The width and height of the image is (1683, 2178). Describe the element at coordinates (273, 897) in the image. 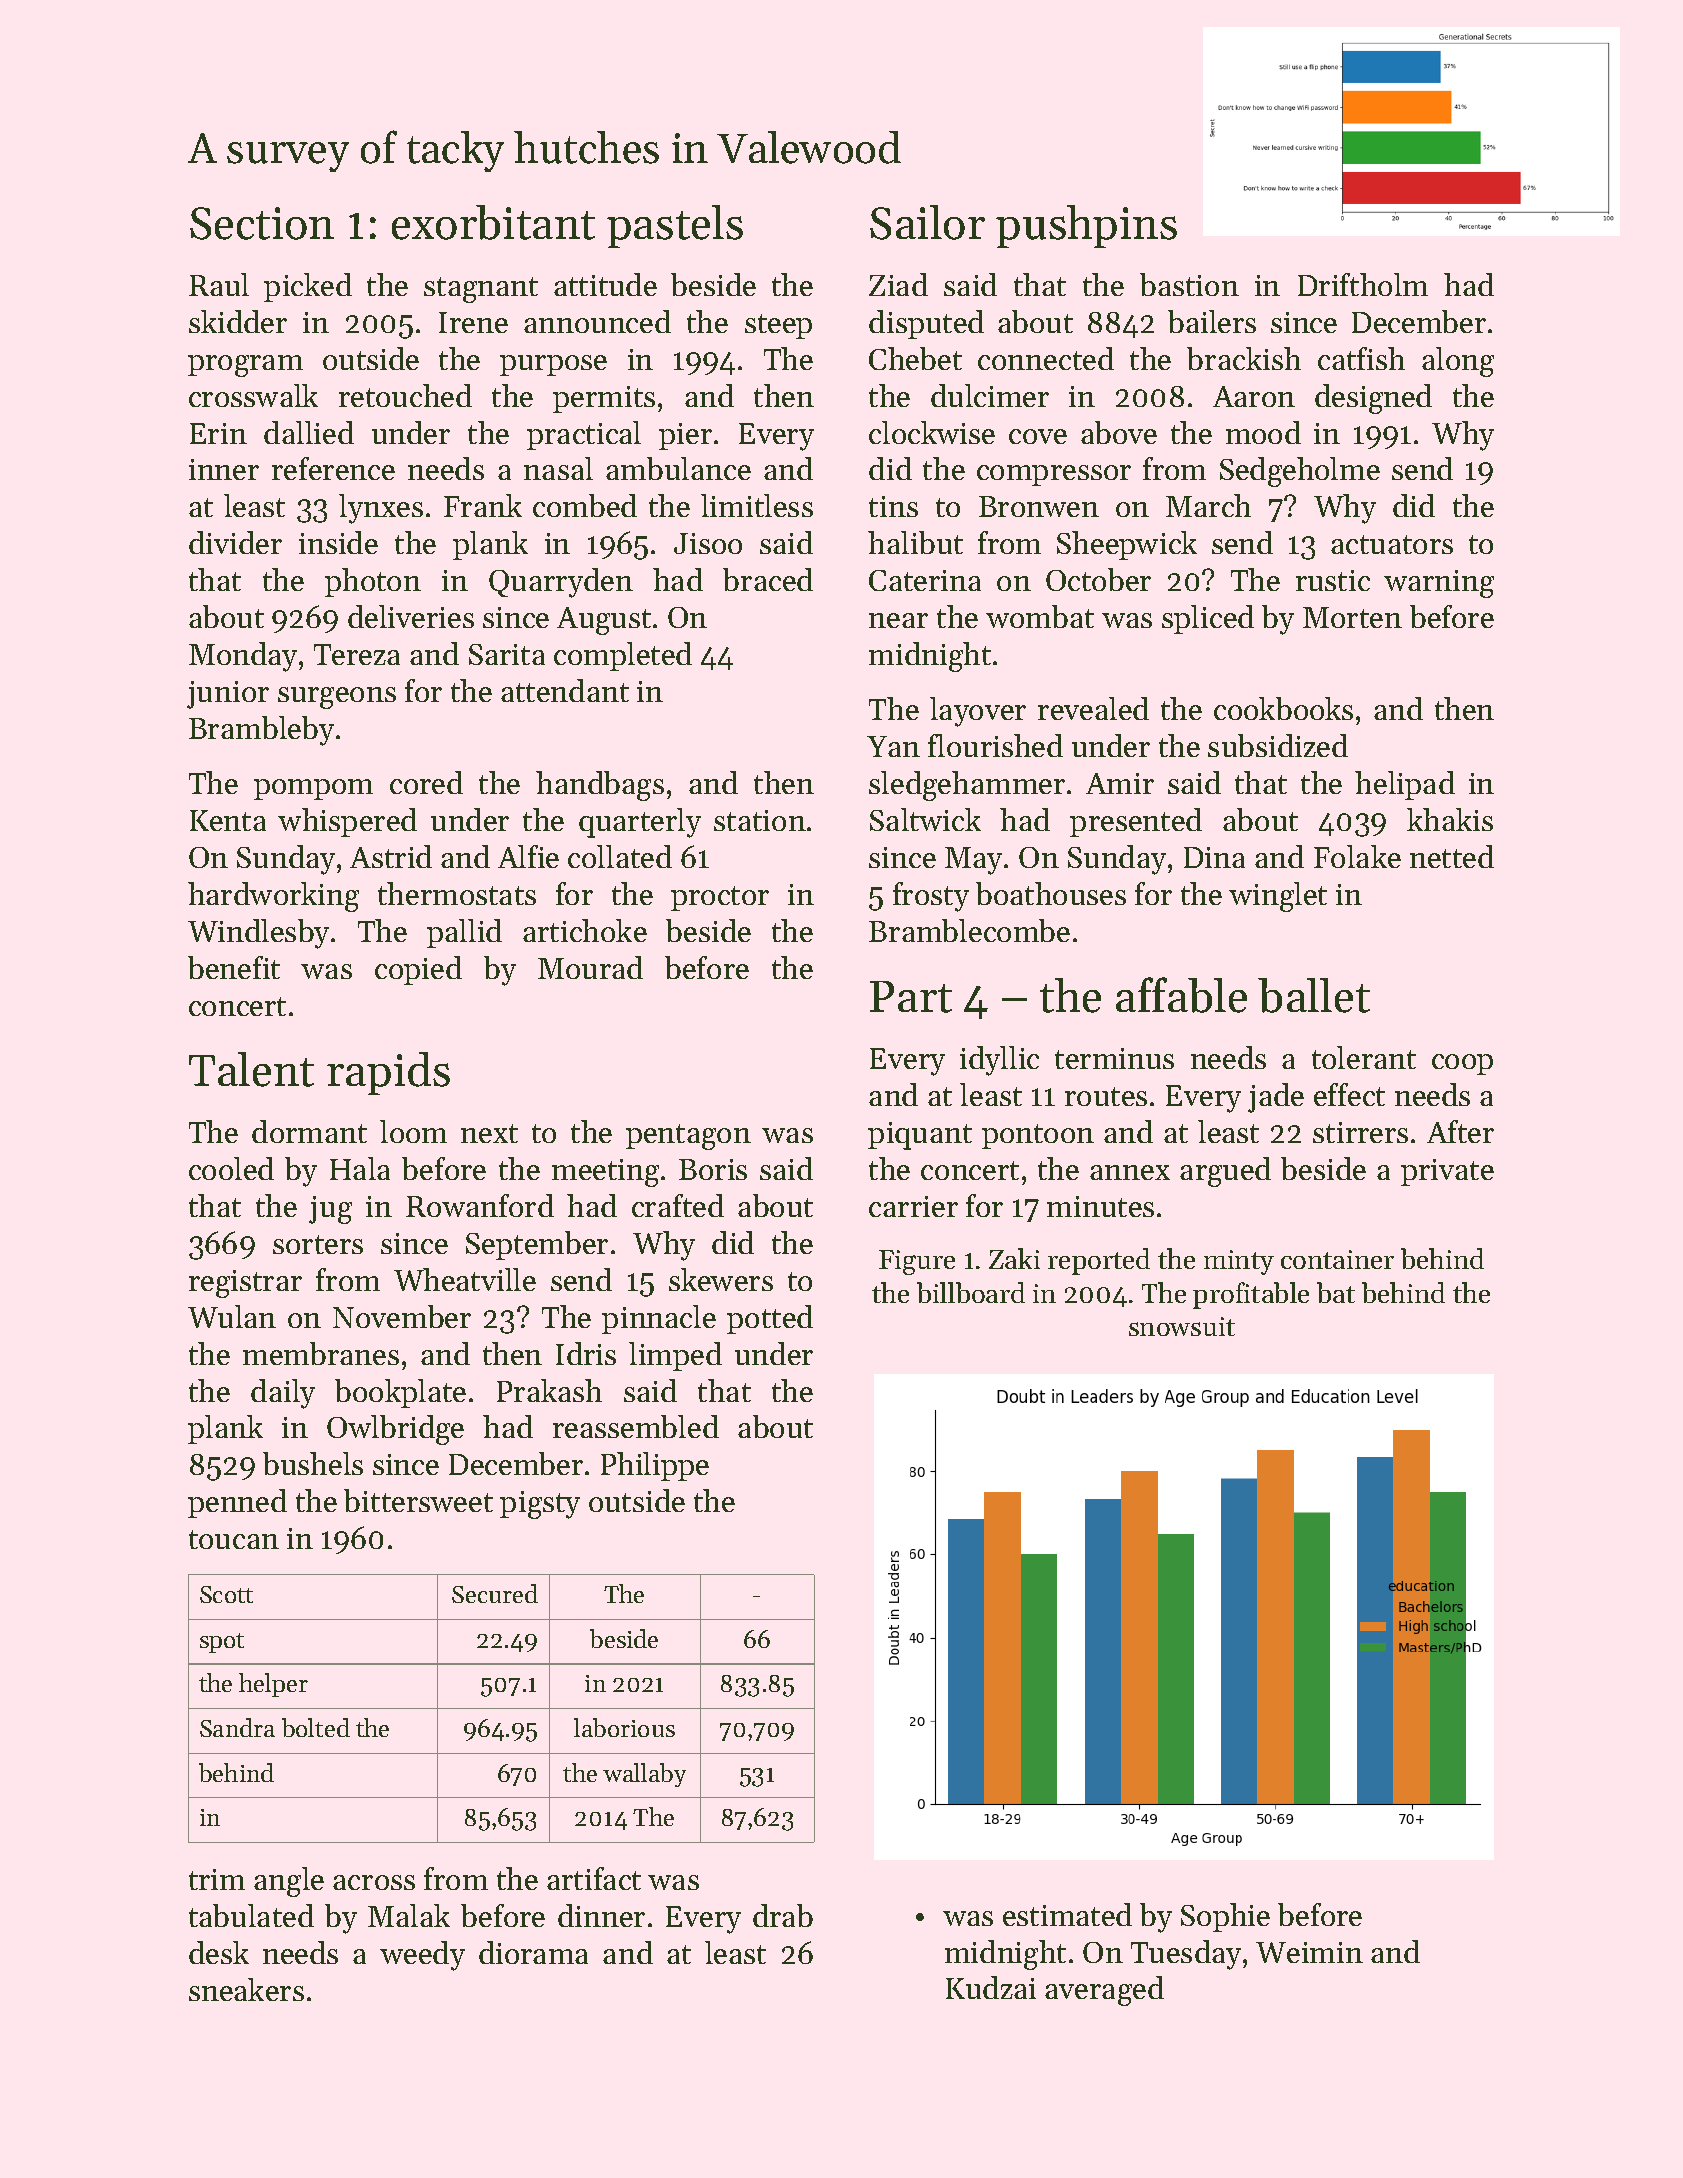

I see `hardworking` at that location.
